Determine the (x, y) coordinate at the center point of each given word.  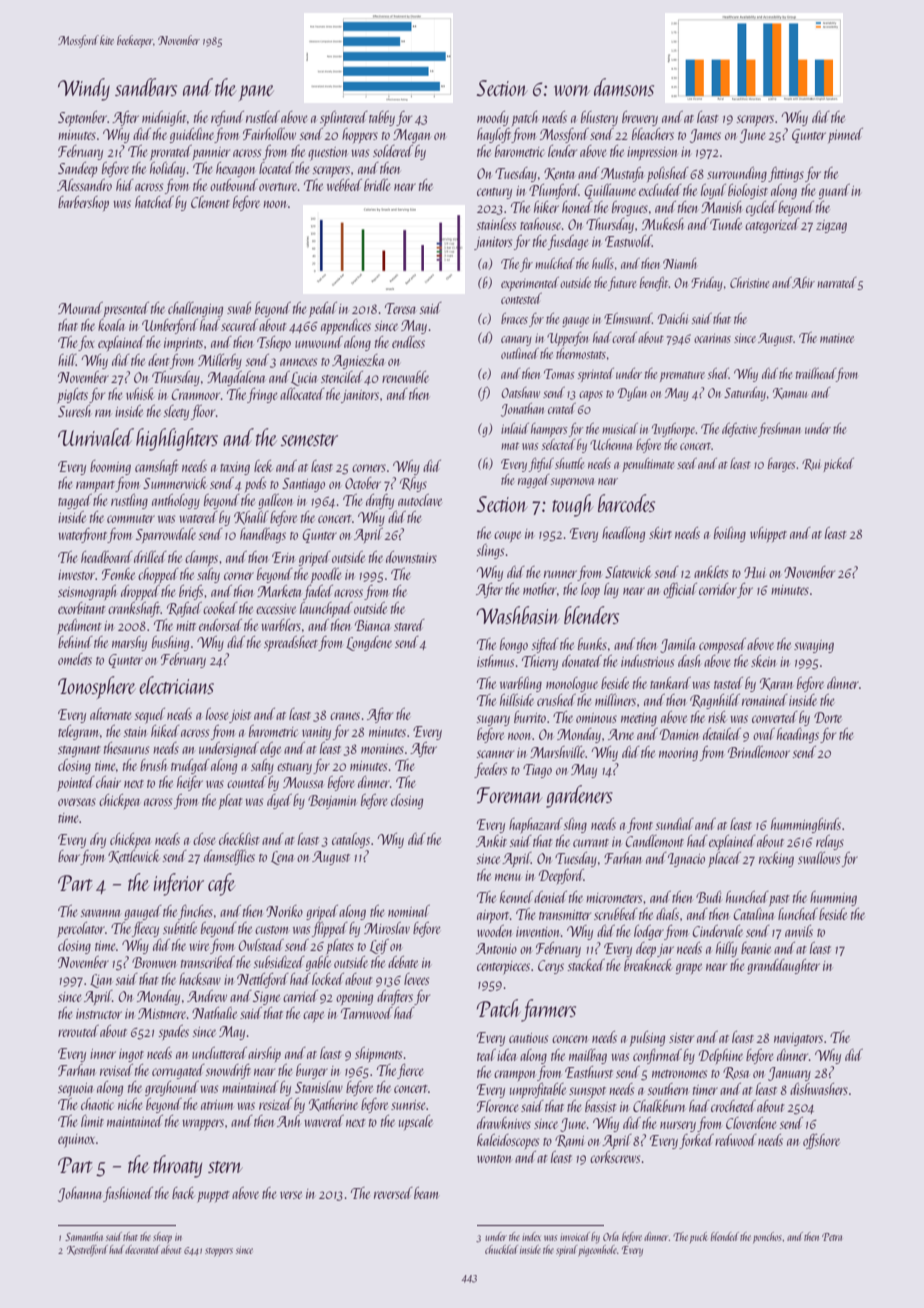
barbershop (83, 203)
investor (76, 575)
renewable (405, 377)
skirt (660, 533)
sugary (493, 720)
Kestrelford (87, 1250)
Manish (721, 207)
